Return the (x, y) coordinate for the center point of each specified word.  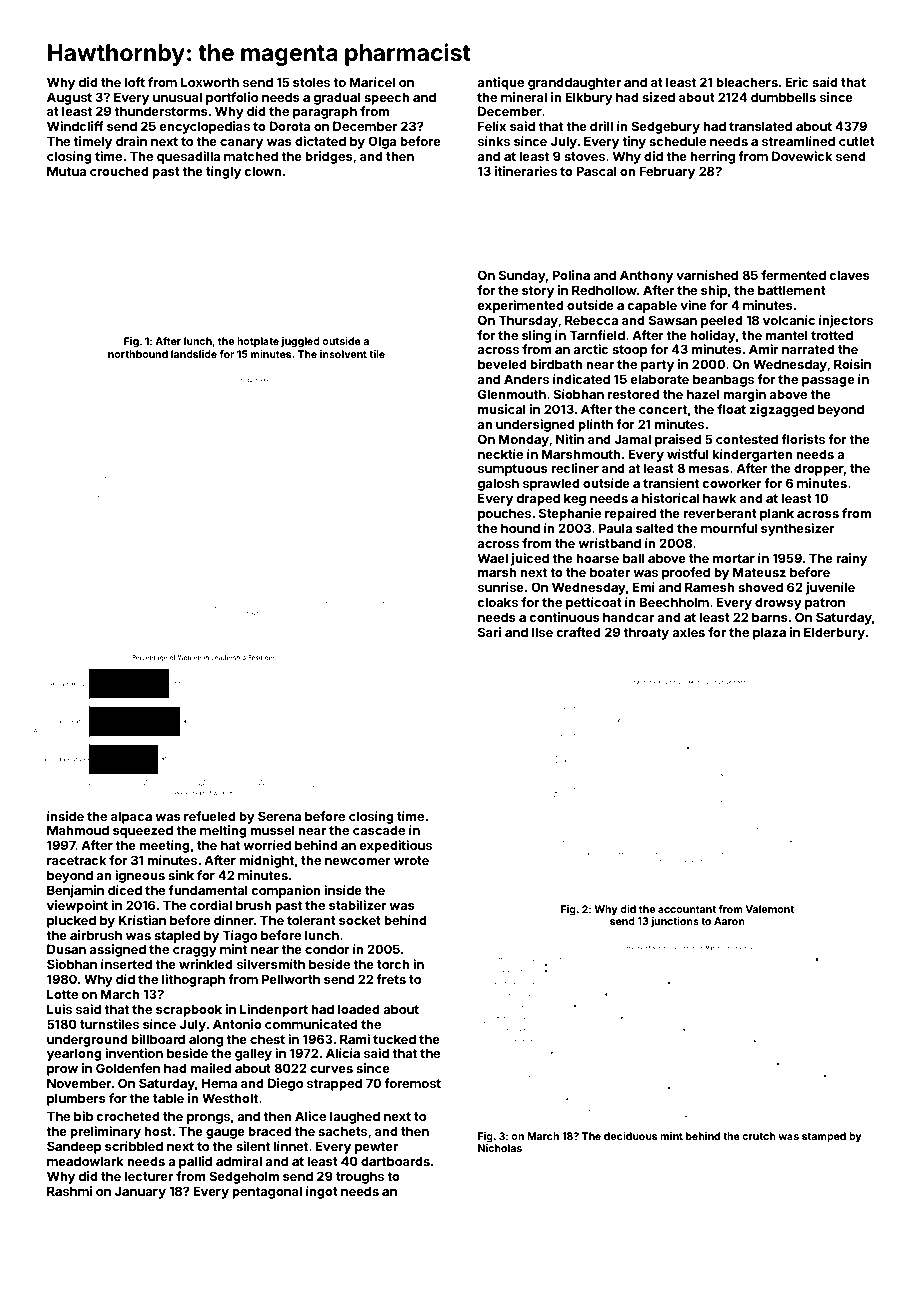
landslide (194, 354)
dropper (819, 469)
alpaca (131, 817)
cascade (379, 830)
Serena (279, 816)
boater (610, 572)
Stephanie (570, 514)
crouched (119, 171)
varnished (707, 275)
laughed (355, 1117)
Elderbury (834, 633)
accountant (687, 909)
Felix (492, 126)
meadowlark (85, 1161)
